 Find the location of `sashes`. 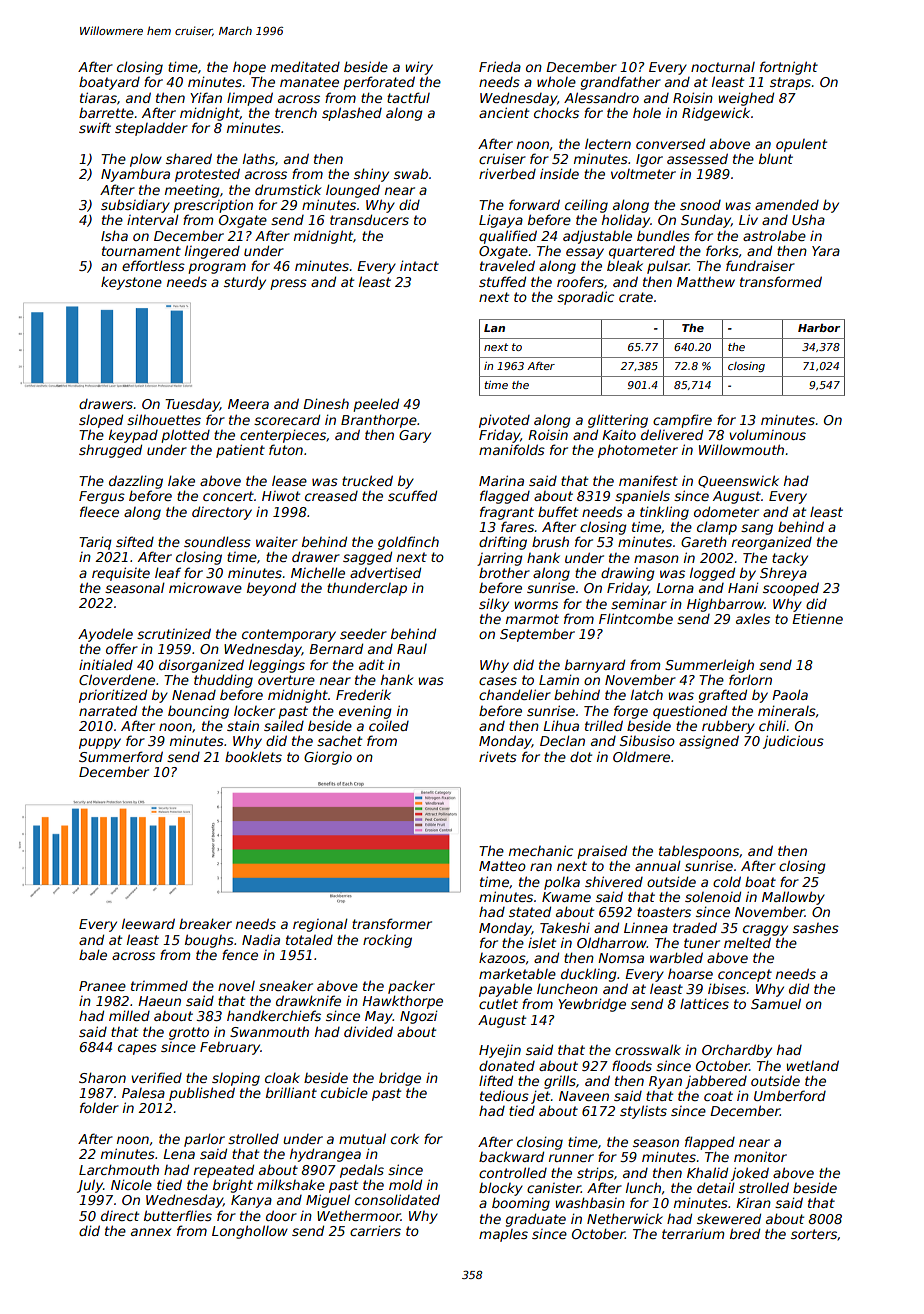

sashes is located at coordinates (816, 928).
